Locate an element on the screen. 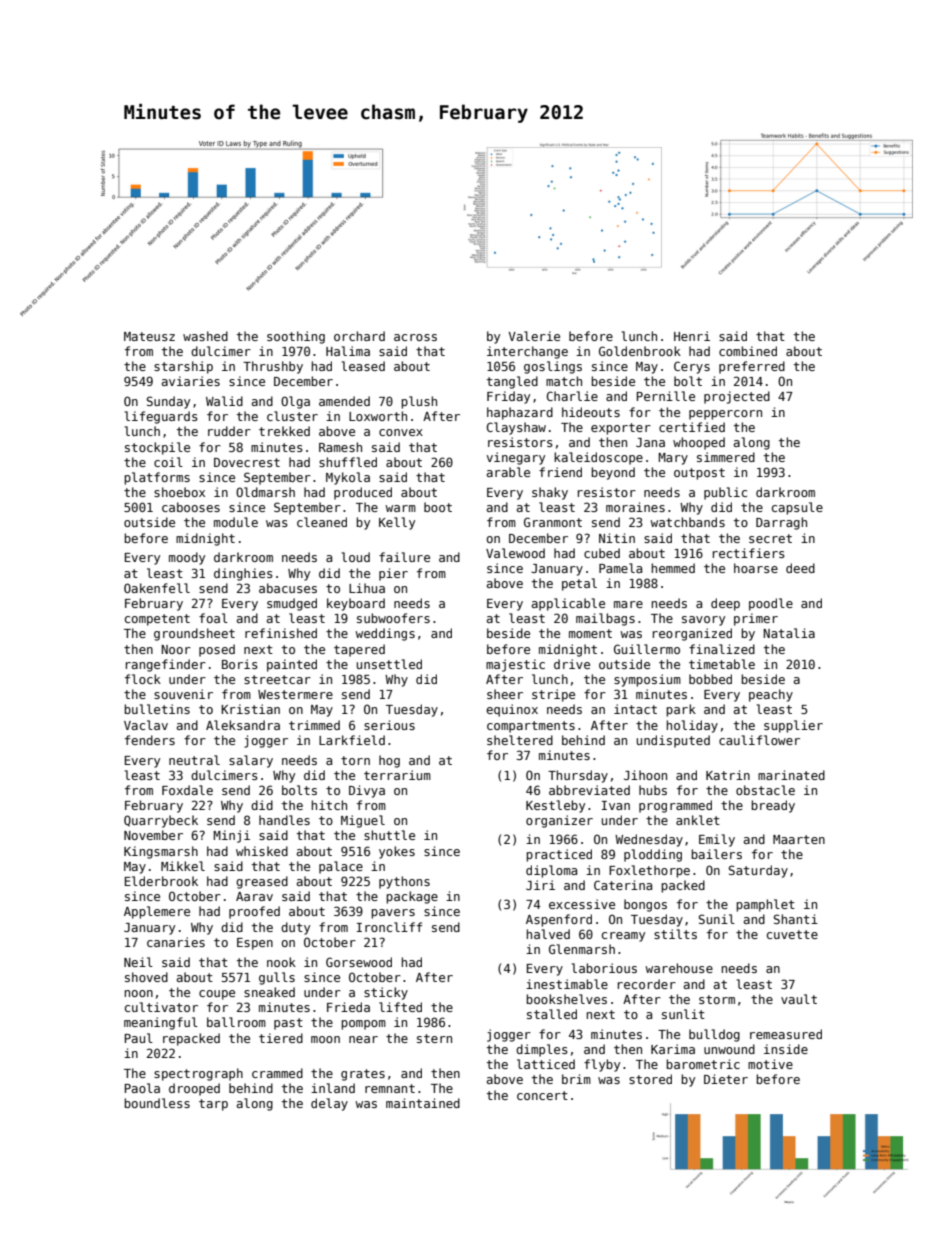 Image resolution: width=952 pixels, height=1233 pixels. washed is located at coordinates (205, 336).
